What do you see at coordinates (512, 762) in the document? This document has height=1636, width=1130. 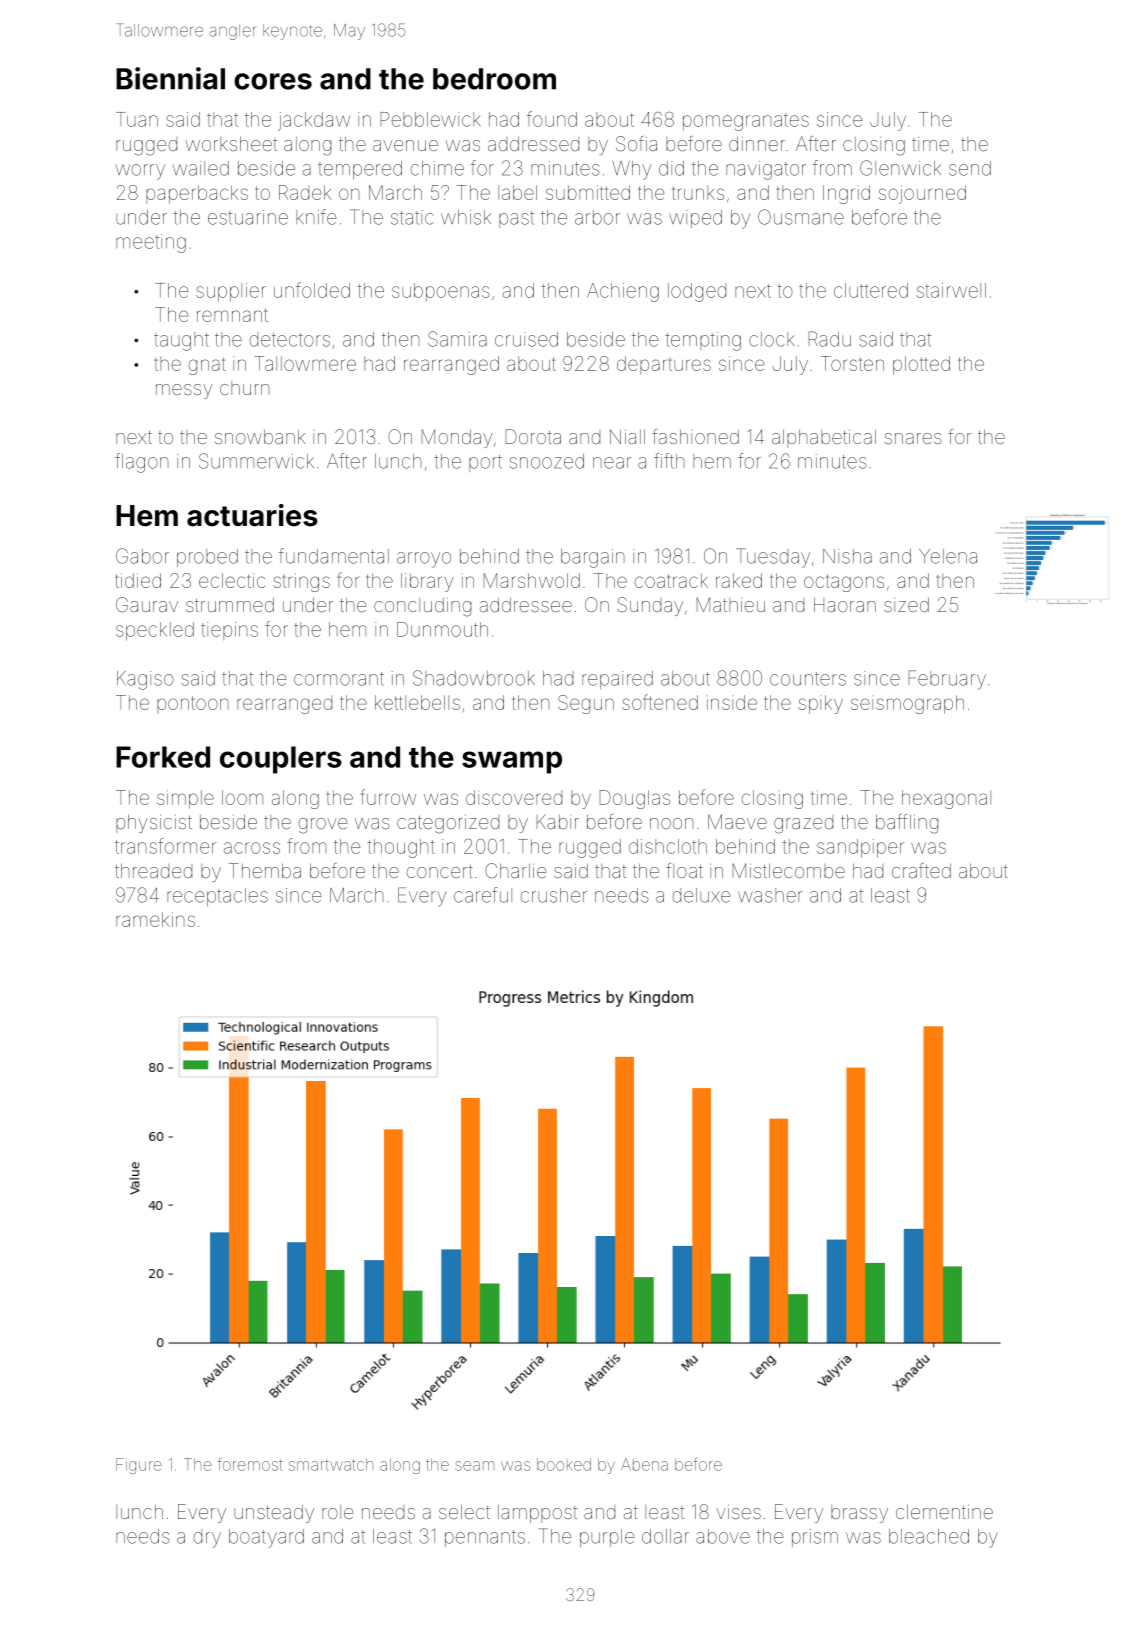 I see `swamp` at bounding box center [512, 762].
